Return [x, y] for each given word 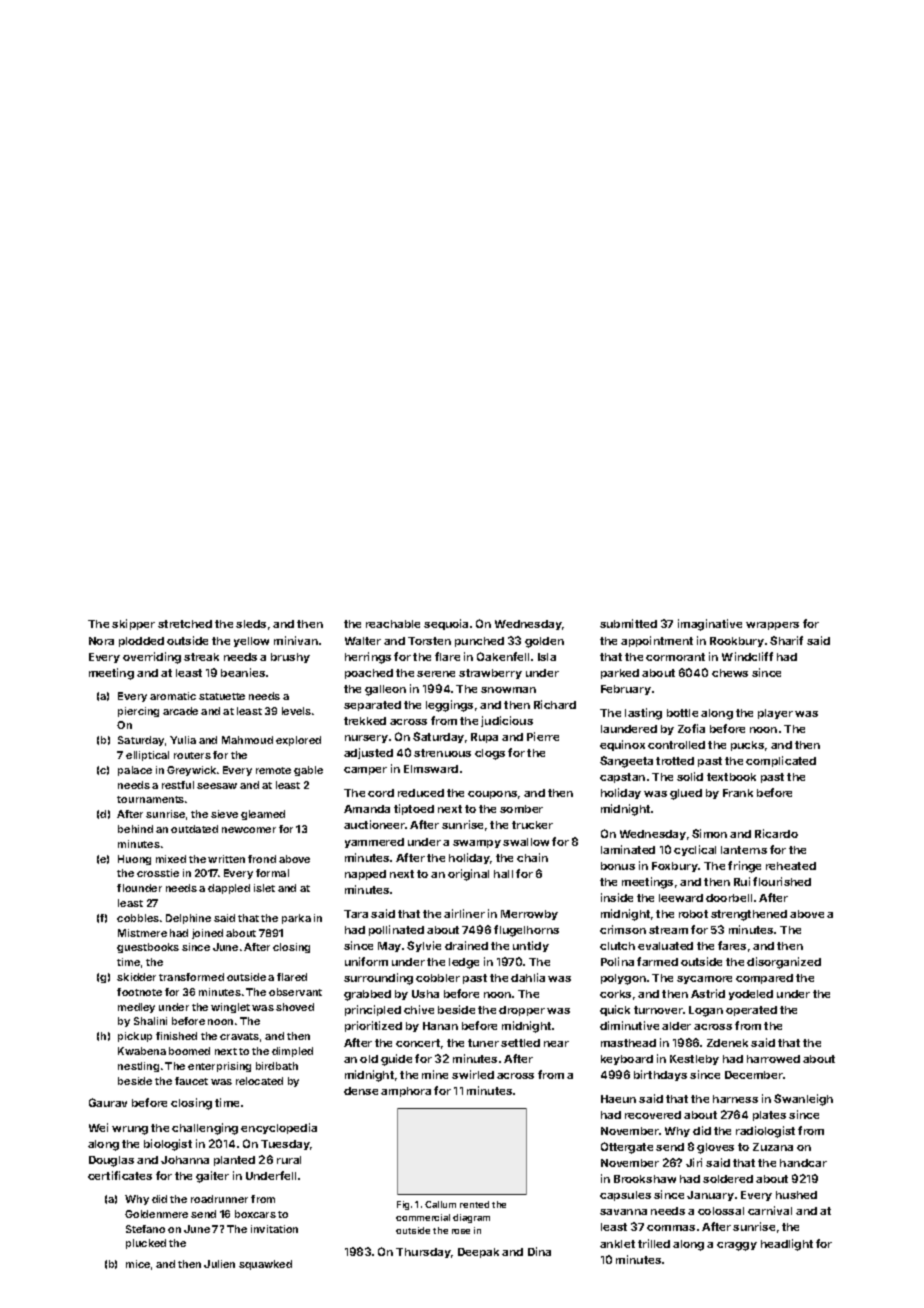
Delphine [188, 919]
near [556, 1044]
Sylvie [424, 946]
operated [751, 1011]
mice [138, 1264]
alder [676, 1026]
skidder [136, 977]
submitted [628, 623]
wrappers [772, 626]
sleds [251, 624]
